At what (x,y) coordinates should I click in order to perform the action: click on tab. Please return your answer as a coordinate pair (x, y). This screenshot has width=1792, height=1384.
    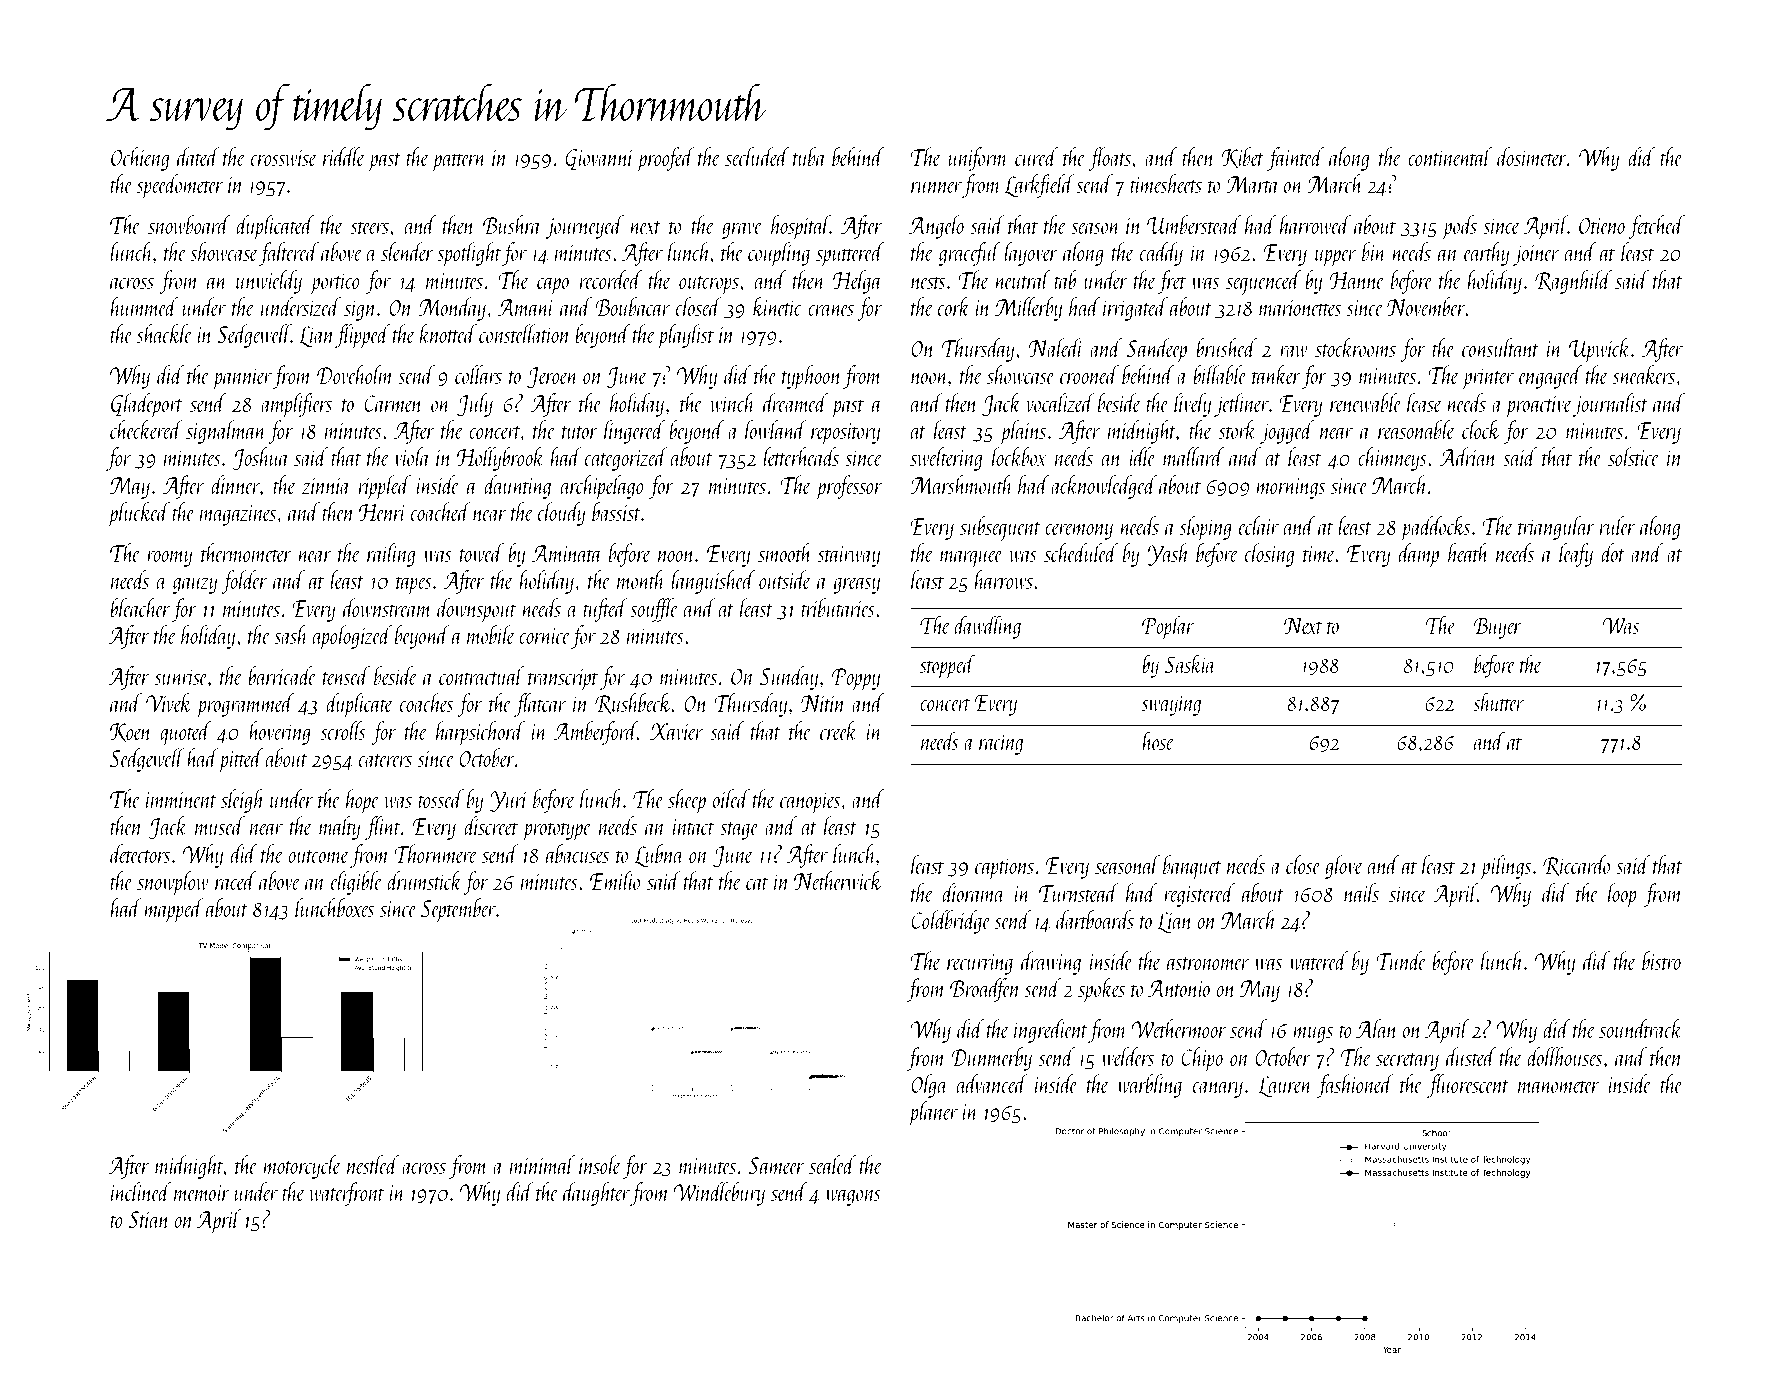
    Looking at the image, I should click on (1065, 279).
